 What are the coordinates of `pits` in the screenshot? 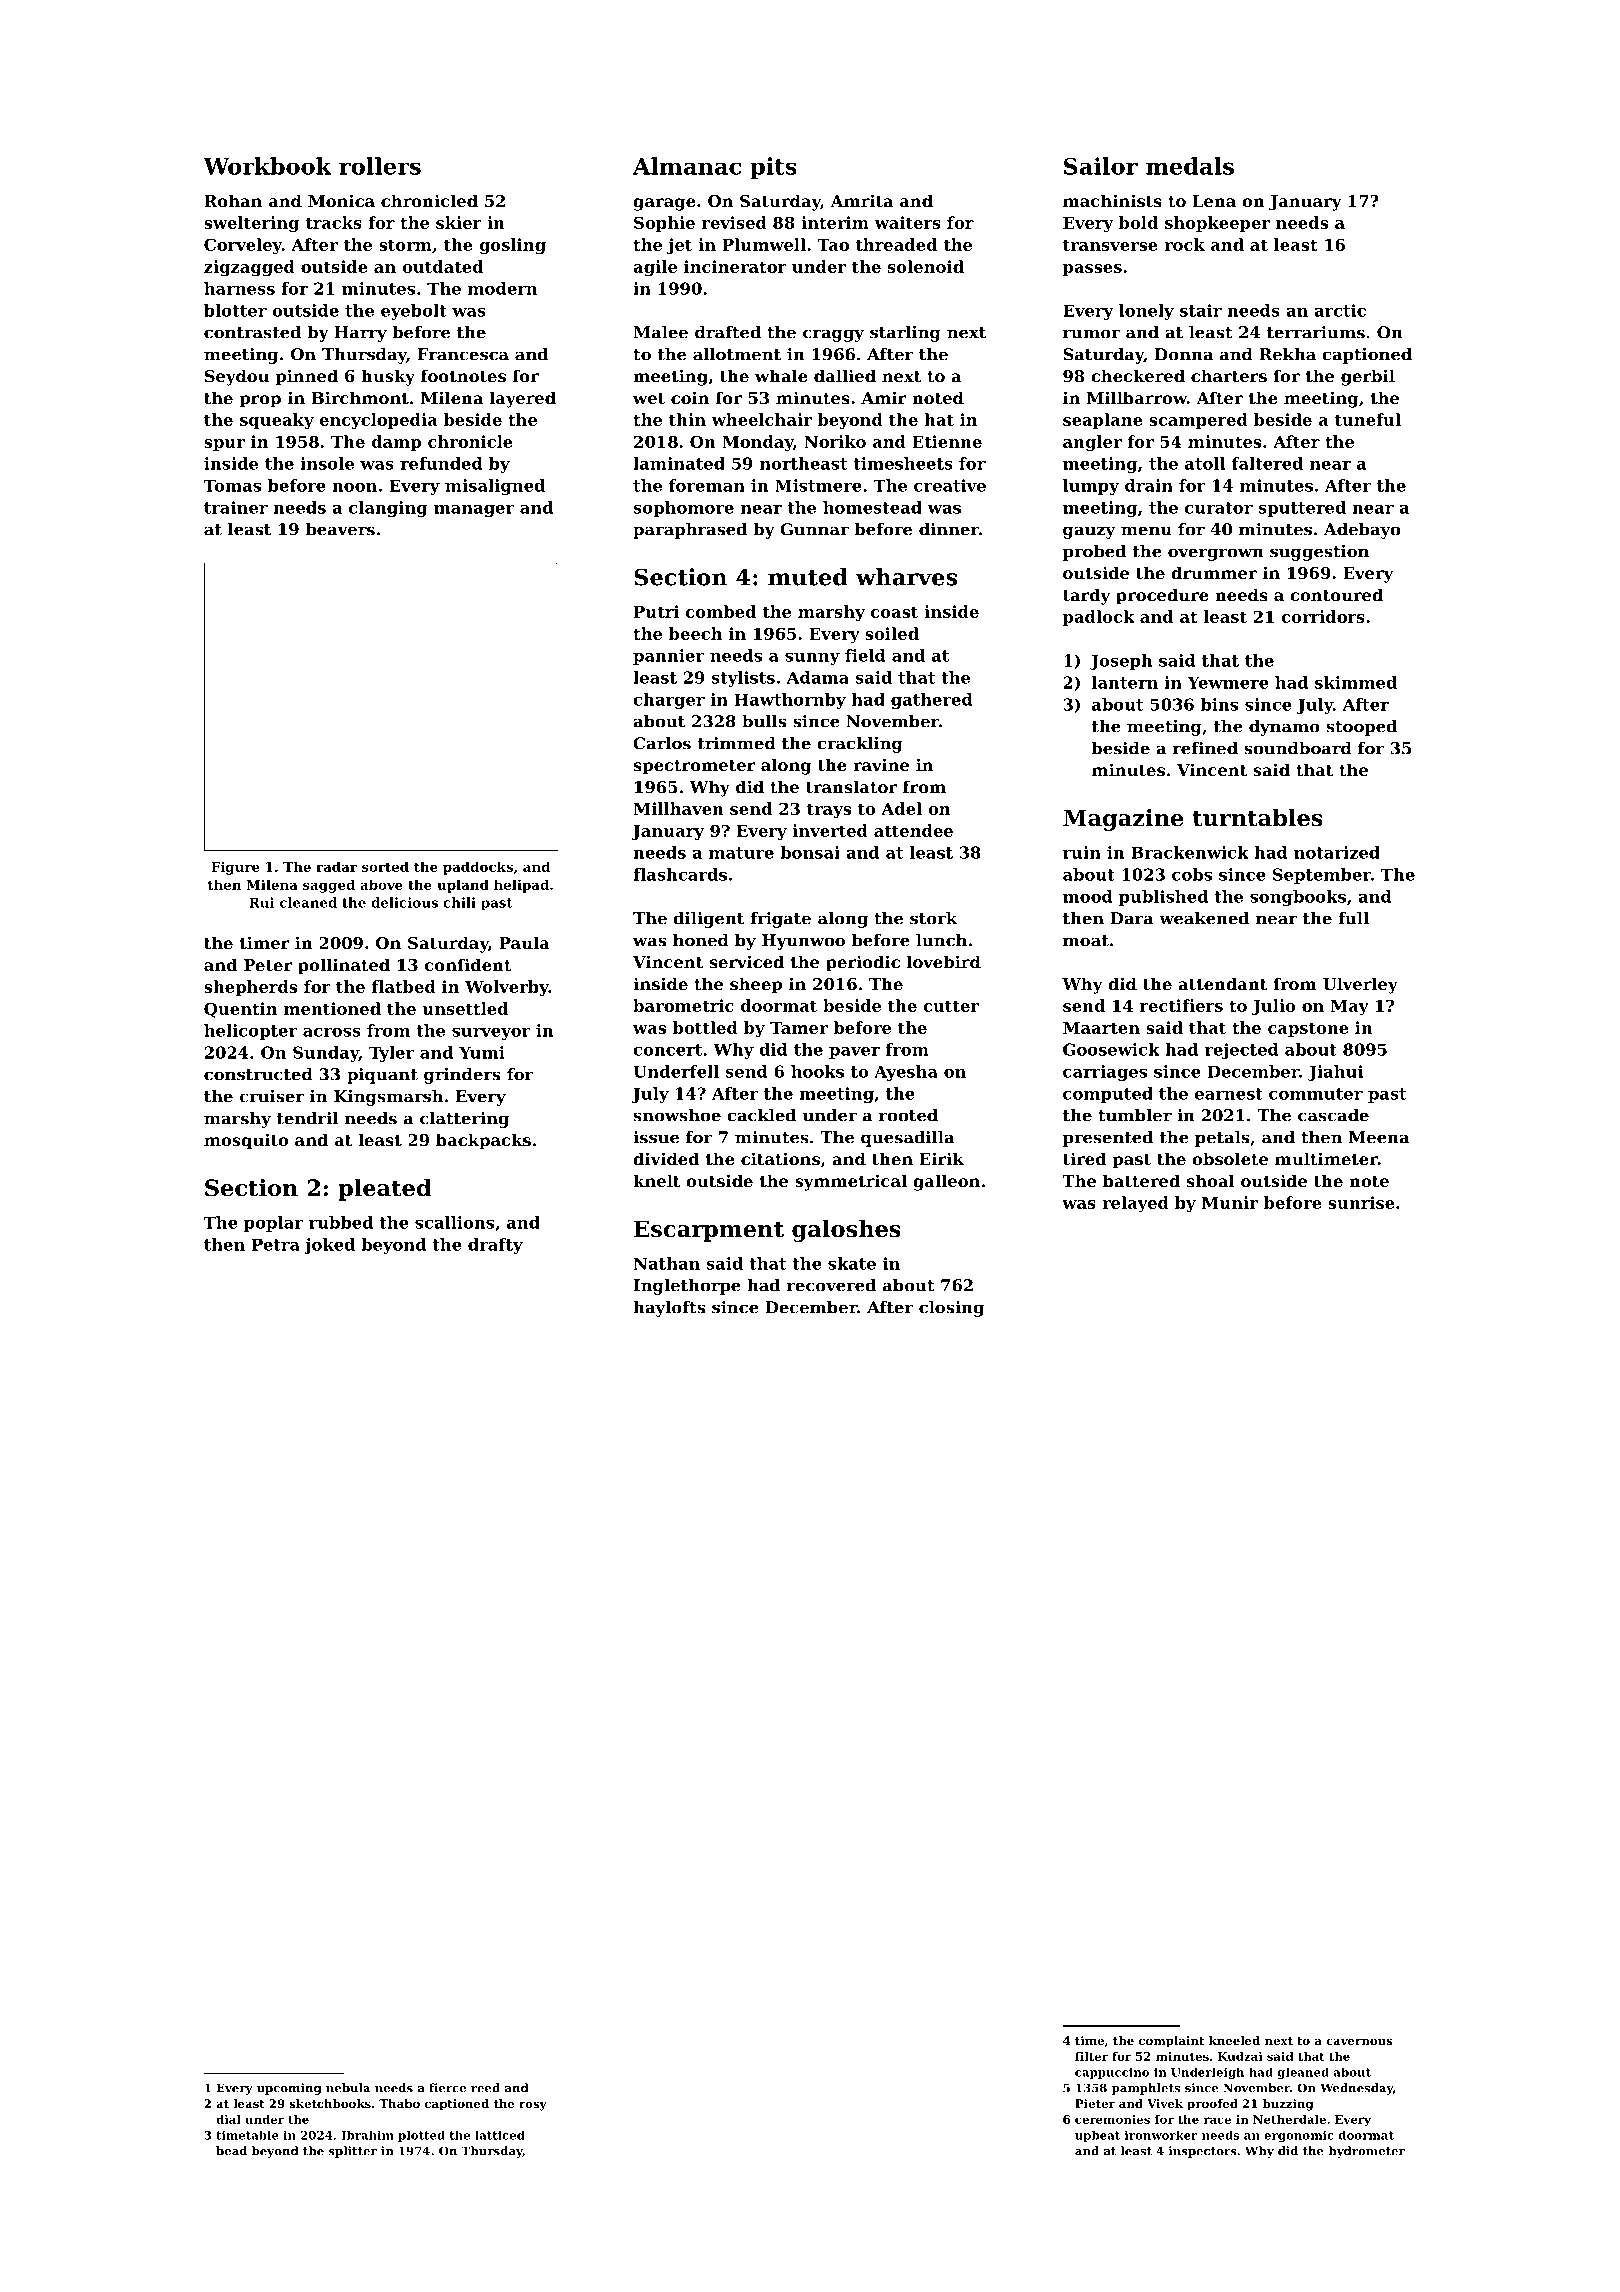 It's located at (773, 168).
